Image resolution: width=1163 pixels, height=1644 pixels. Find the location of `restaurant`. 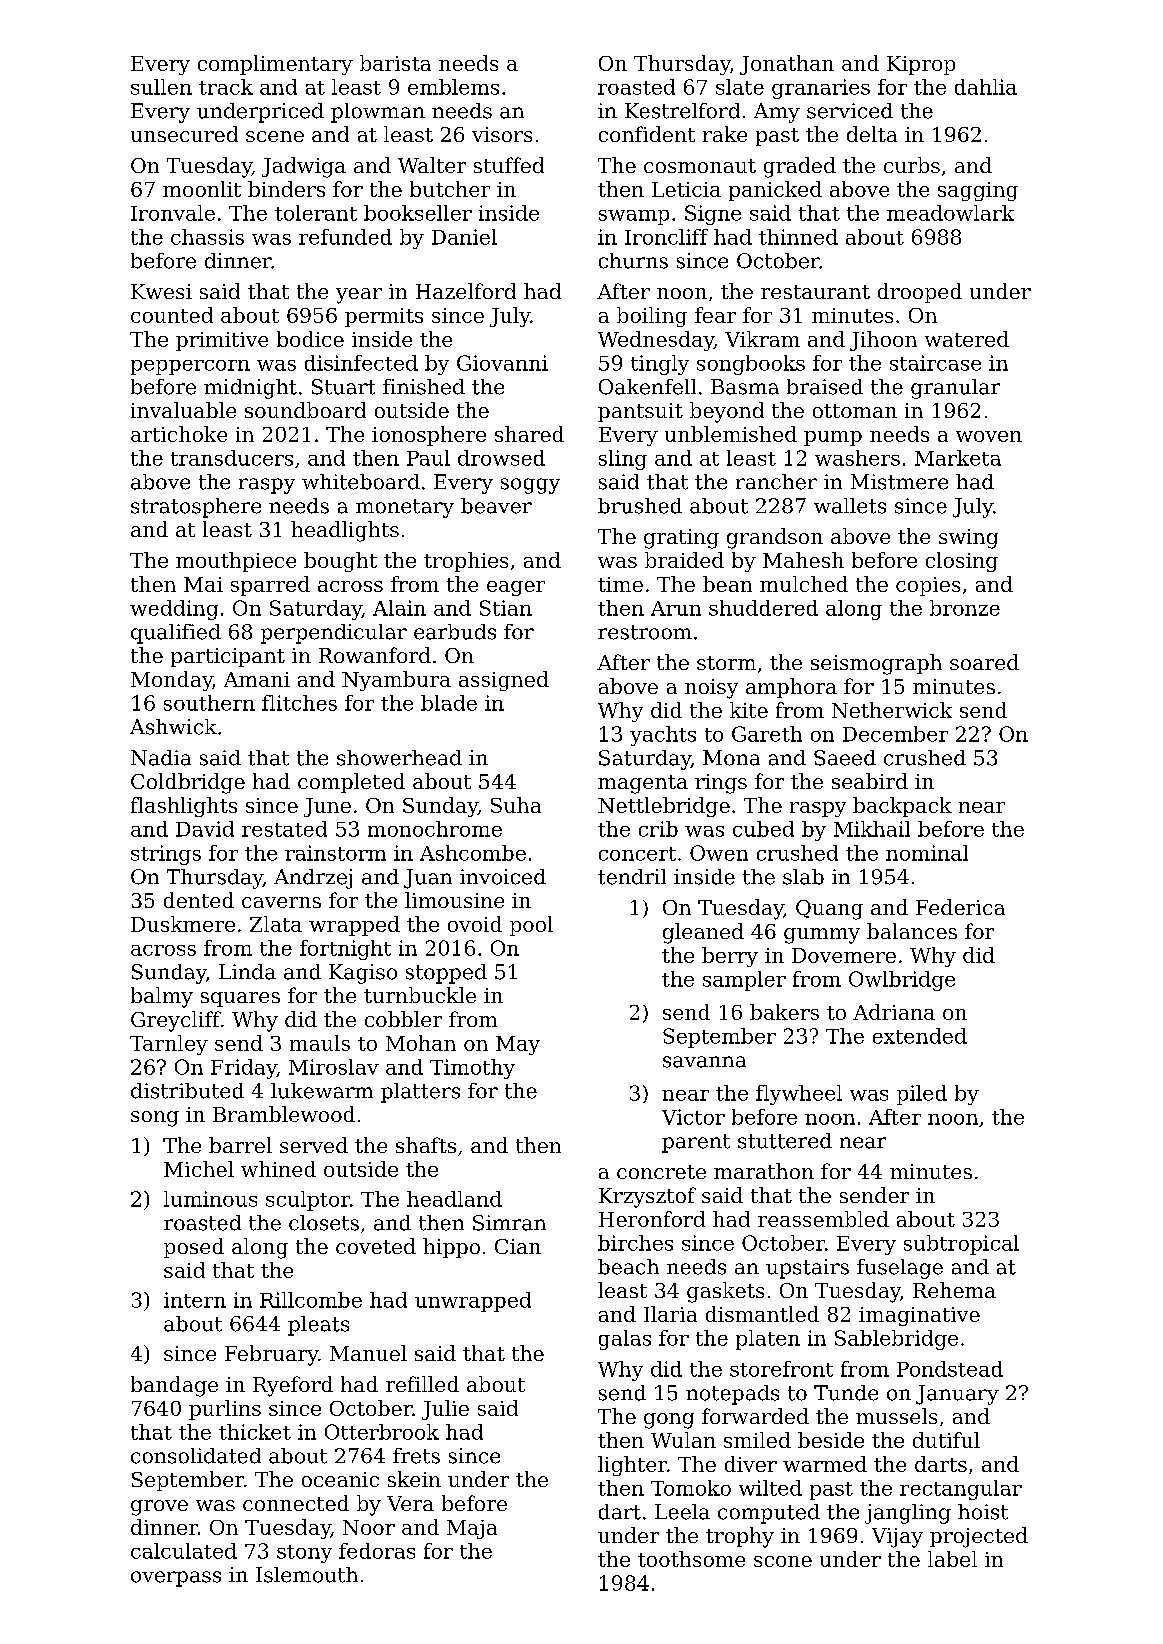

restaurant is located at coordinates (815, 292).
